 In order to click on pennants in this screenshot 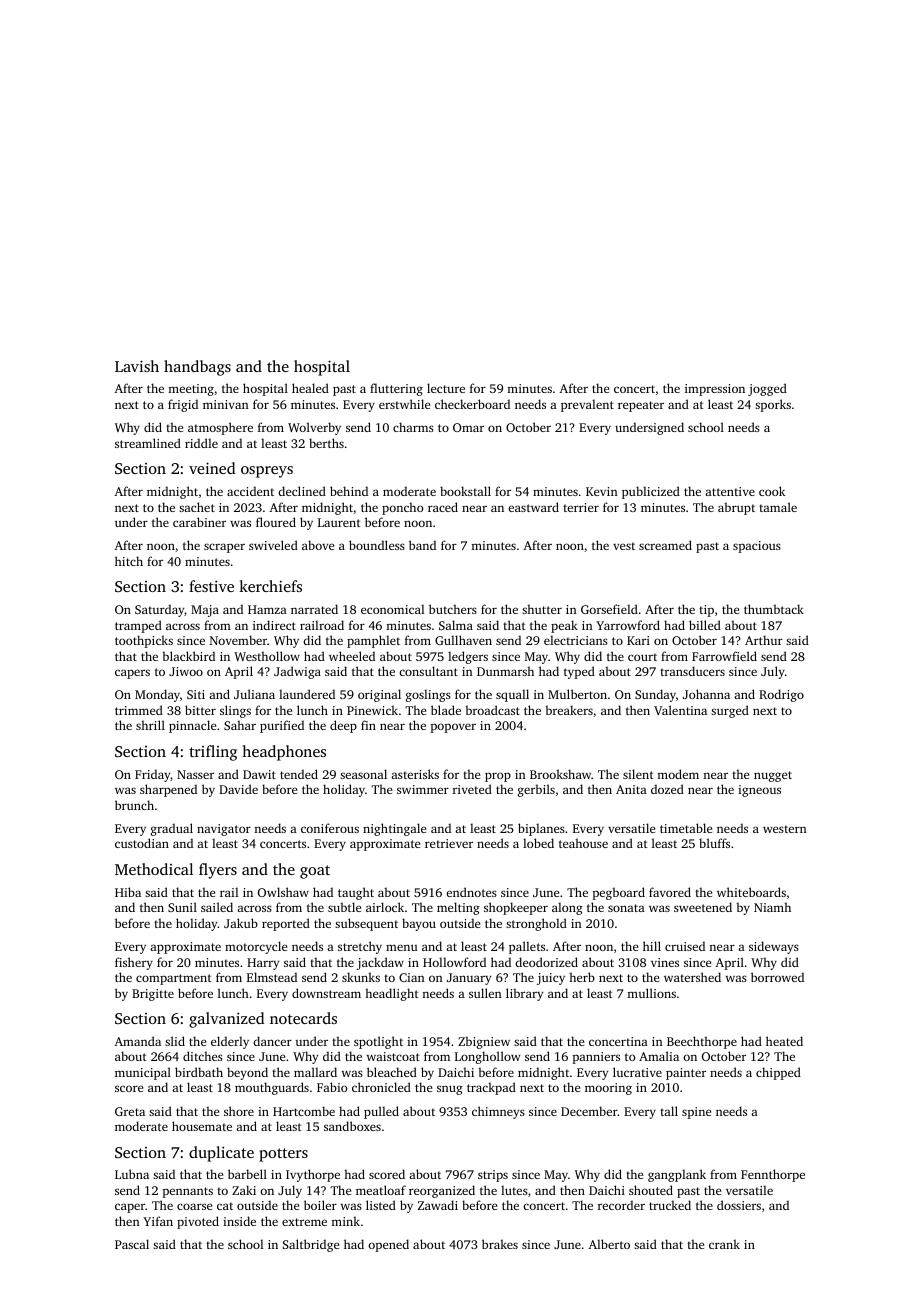, I will do `click(188, 1192)`.
